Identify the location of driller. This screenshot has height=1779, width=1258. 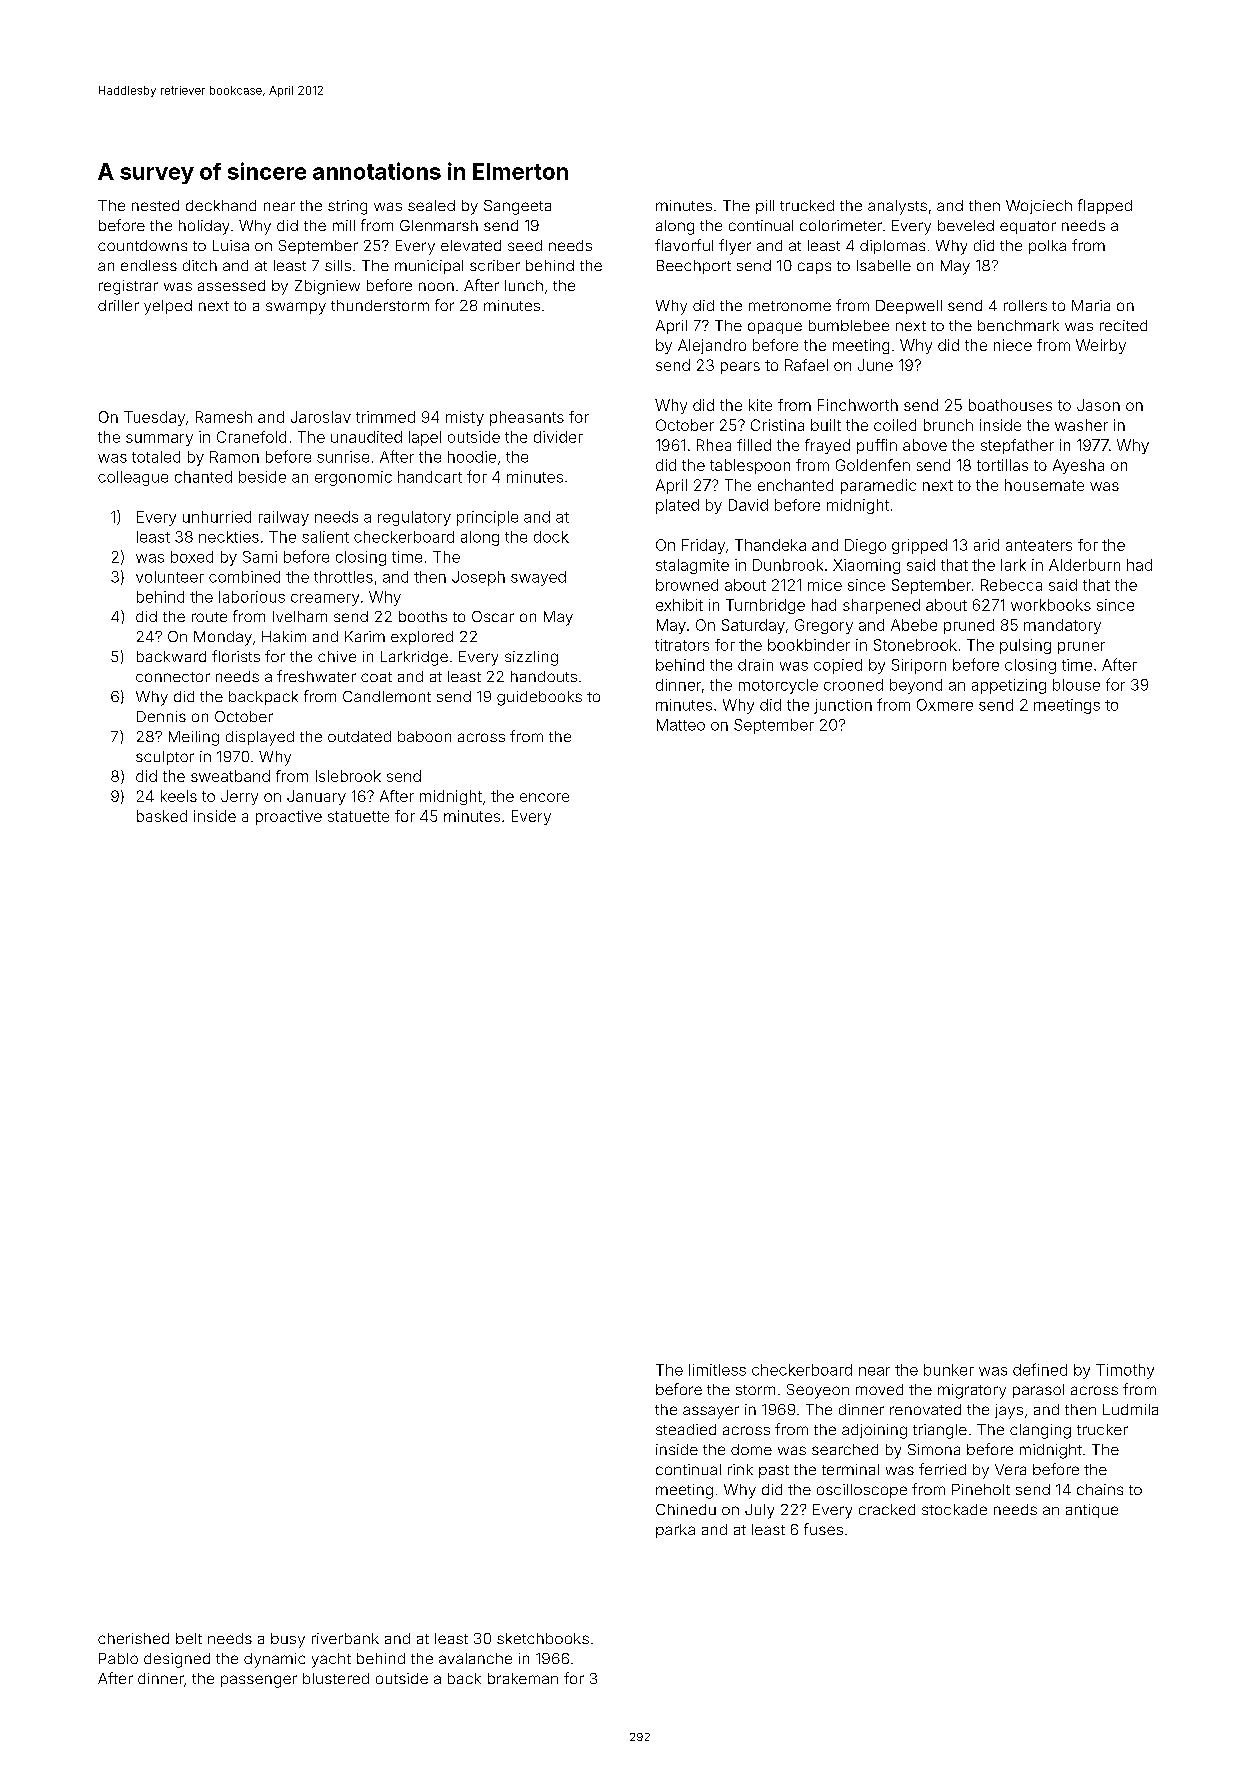
(118, 305).
